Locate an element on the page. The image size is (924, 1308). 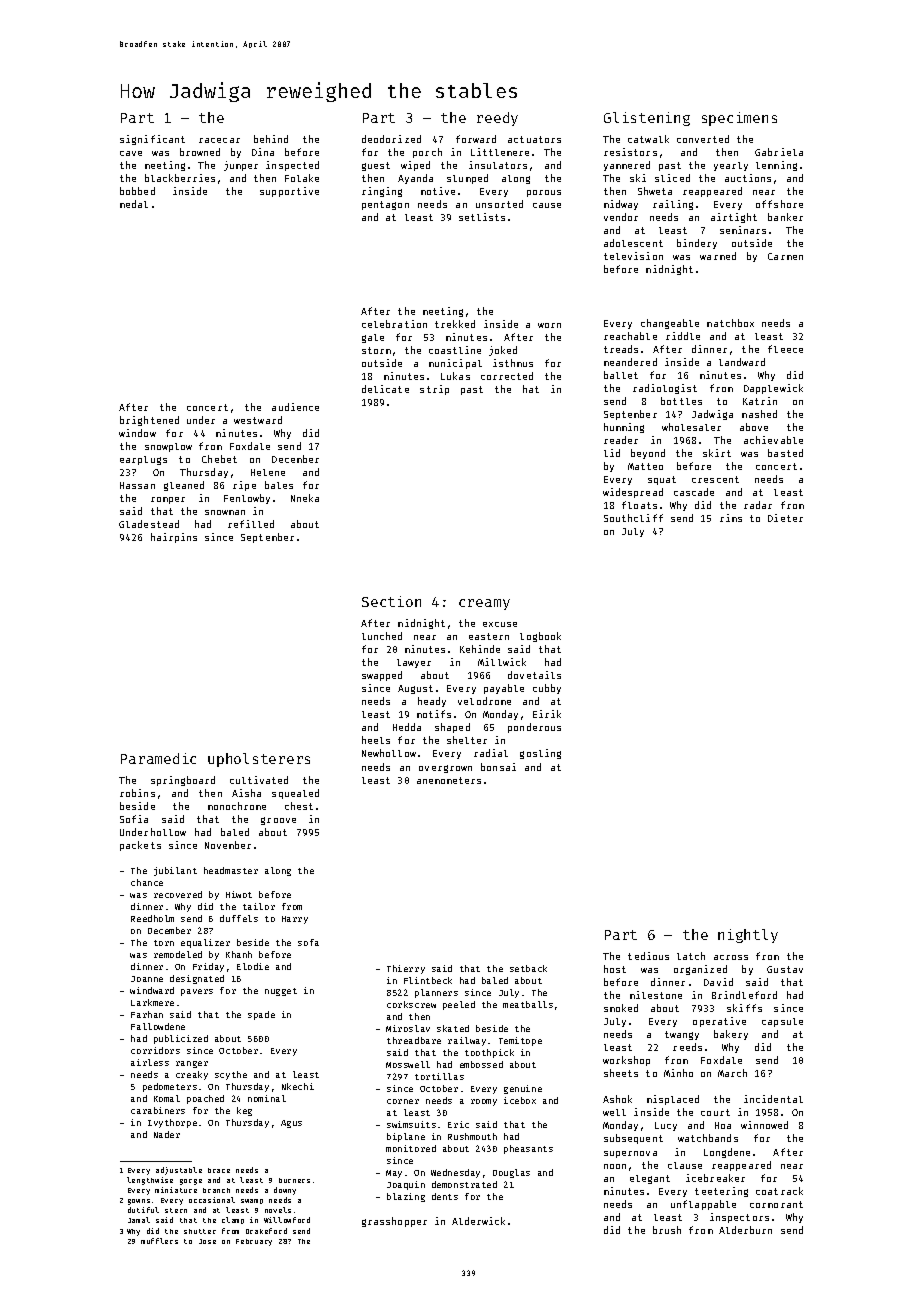
reedy is located at coordinates (497, 119).
